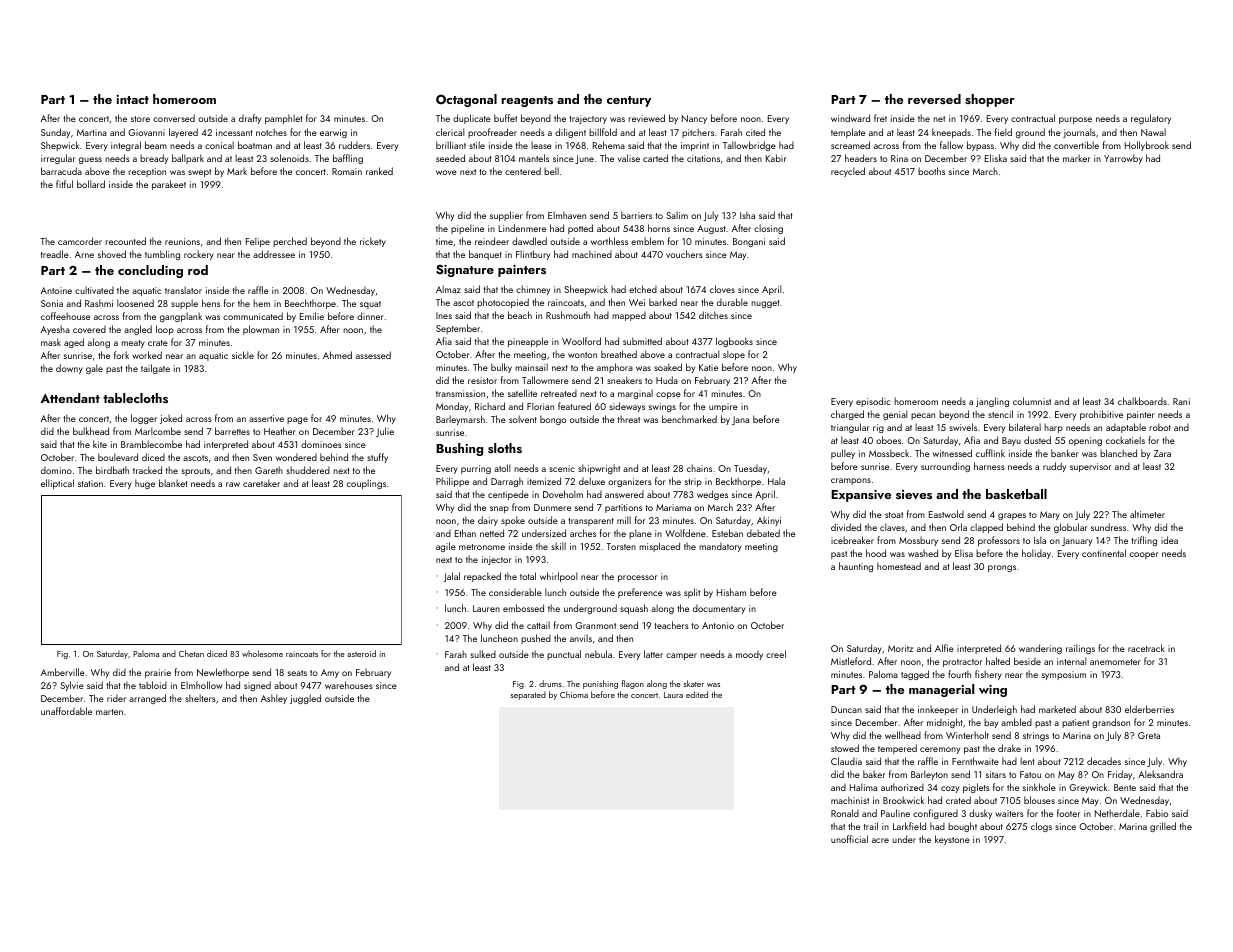 The width and height of the screenshot is (1233, 952). What do you see at coordinates (132, 99) in the screenshot?
I see `intact` at bounding box center [132, 99].
